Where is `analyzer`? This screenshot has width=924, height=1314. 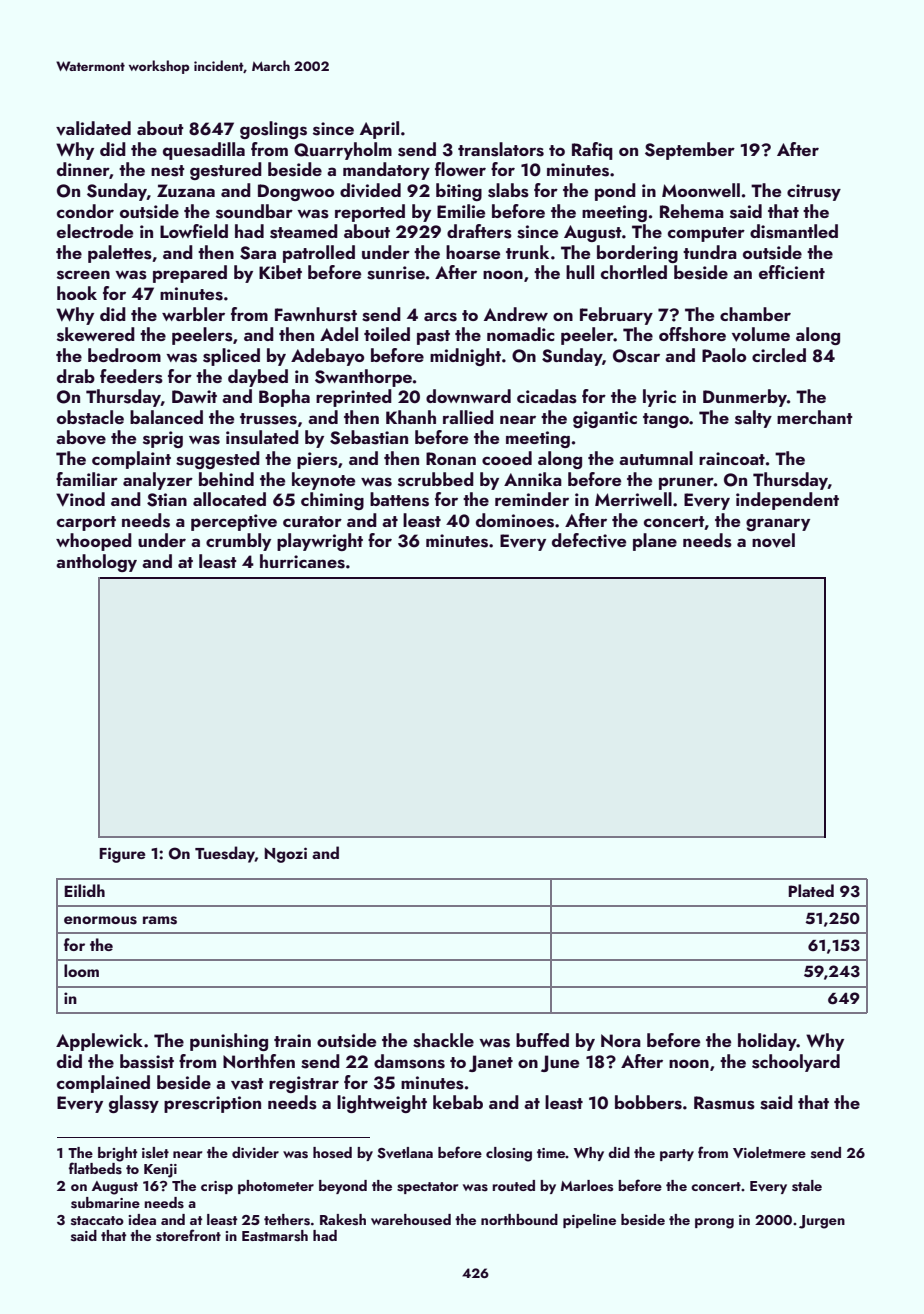
analyzer is located at coordinates (158, 481).
